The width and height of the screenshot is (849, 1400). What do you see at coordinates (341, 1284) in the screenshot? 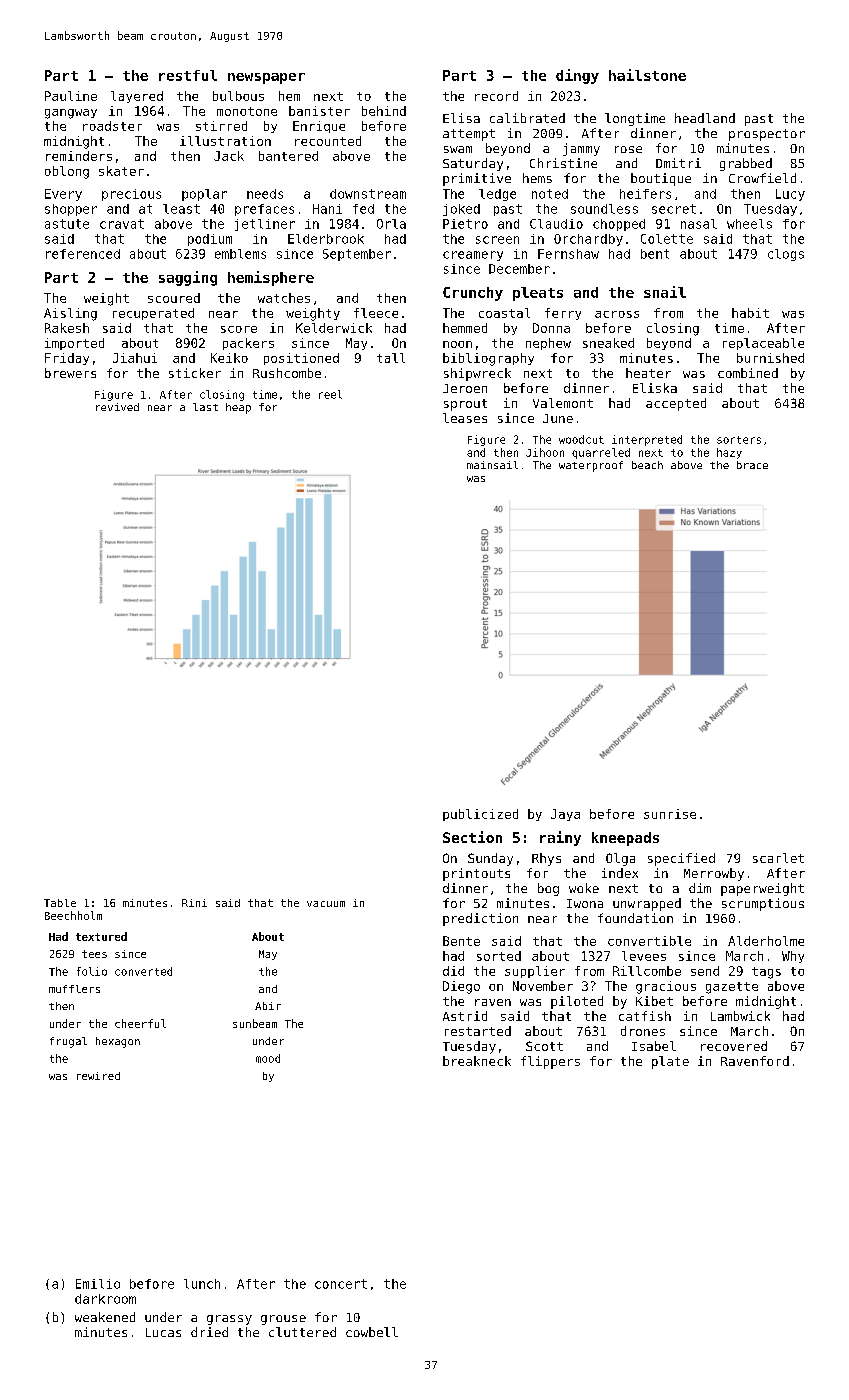
I see `concert` at bounding box center [341, 1284].
